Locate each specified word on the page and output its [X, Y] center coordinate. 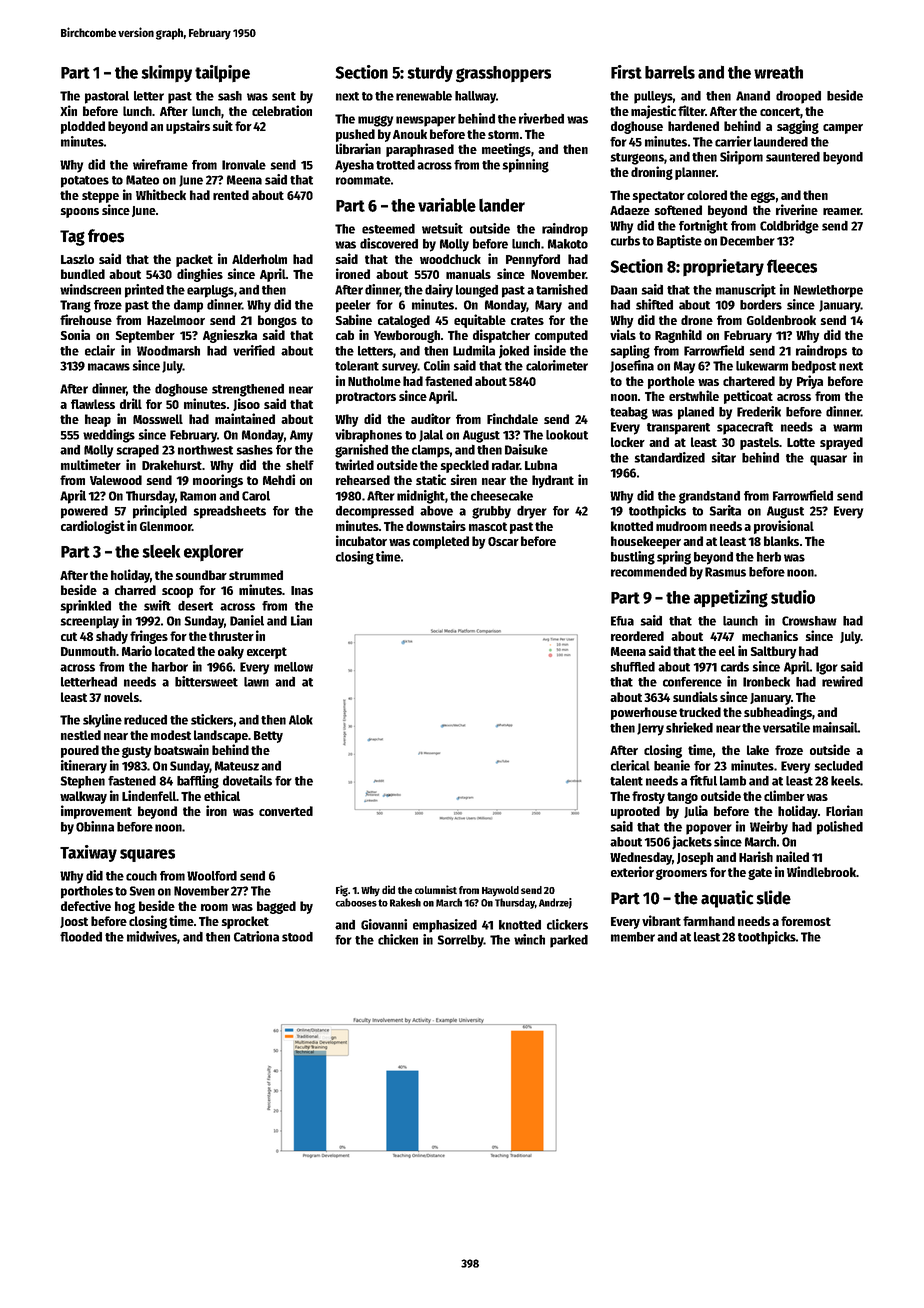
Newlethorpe [828, 291]
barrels [670, 72]
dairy [439, 291]
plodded [83, 127]
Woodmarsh [168, 350]
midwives [152, 936]
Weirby [769, 828]
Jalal [431, 436]
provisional [784, 527]
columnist [436, 889]
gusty [136, 752]
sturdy [430, 73]
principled [160, 512]
